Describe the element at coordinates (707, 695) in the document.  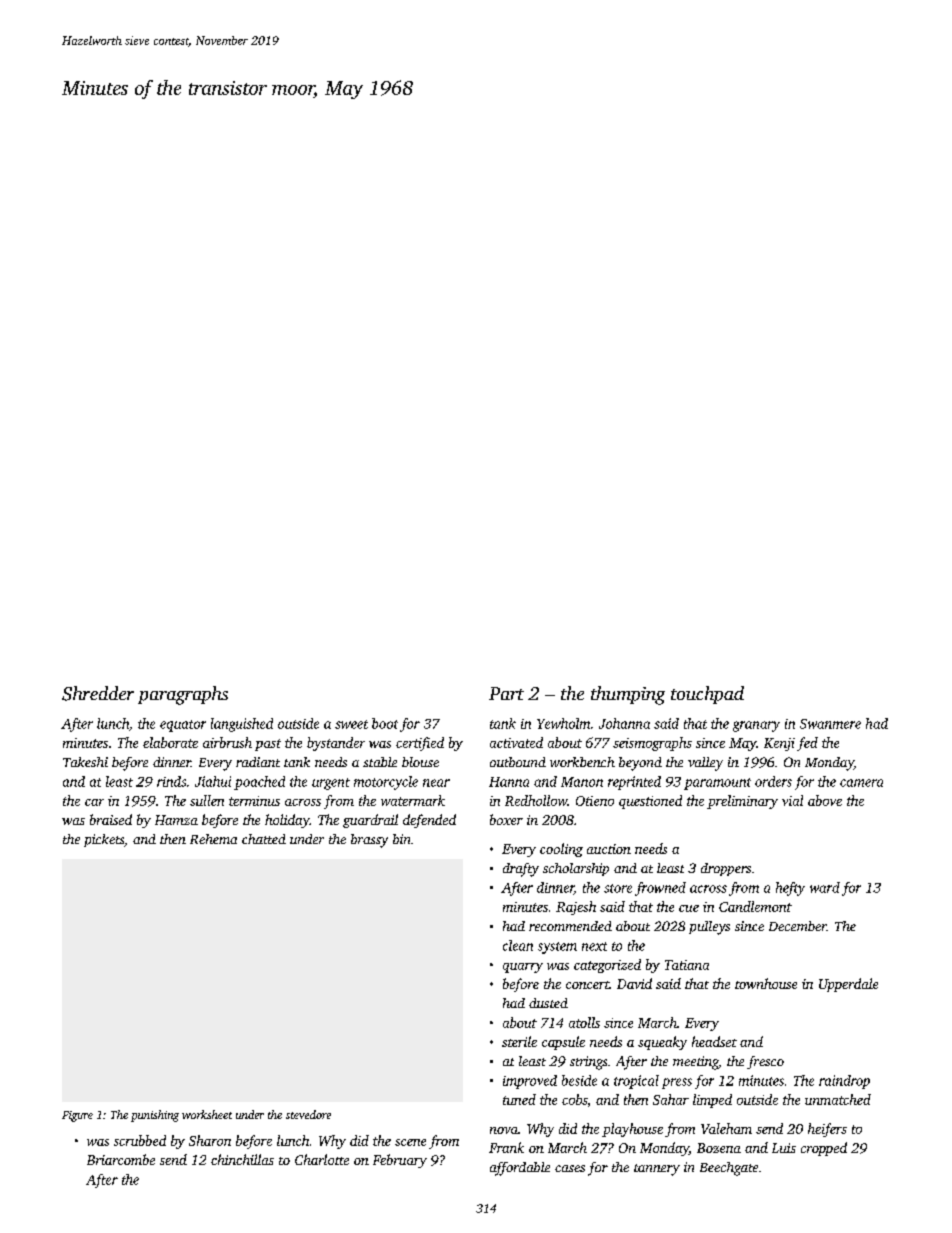
I see `touchpad` at that location.
